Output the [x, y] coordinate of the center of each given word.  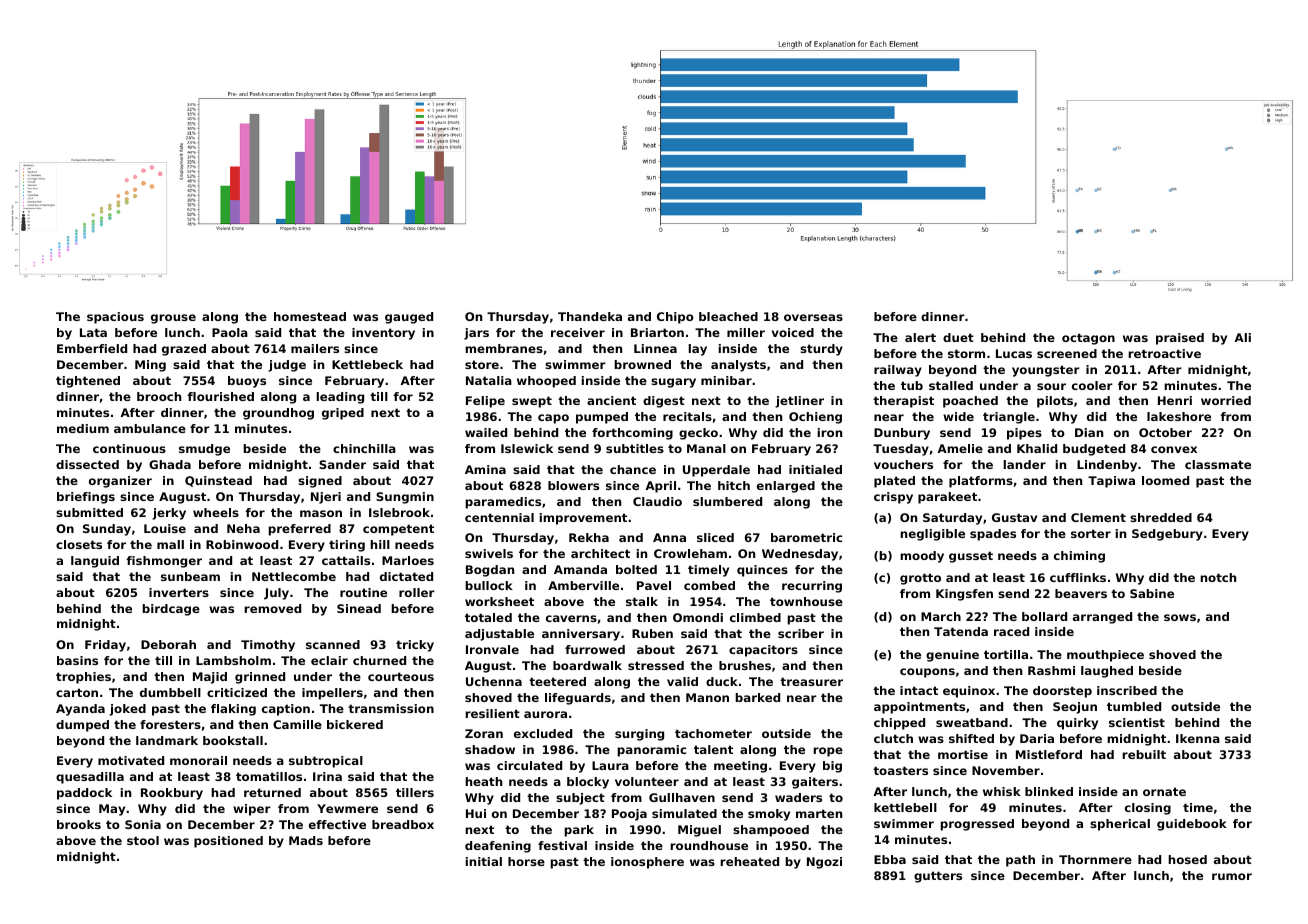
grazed [184, 350]
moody [922, 557]
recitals [687, 416]
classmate [1218, 464]
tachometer [713, 733]
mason [321, 513]
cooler [1092, 385]
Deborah [168, 644]
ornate [1164, 791]
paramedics [503, 503]
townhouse [806, 601]
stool [143, 840]
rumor [1232, 876]
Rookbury [172, 794]
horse [526, 861]
